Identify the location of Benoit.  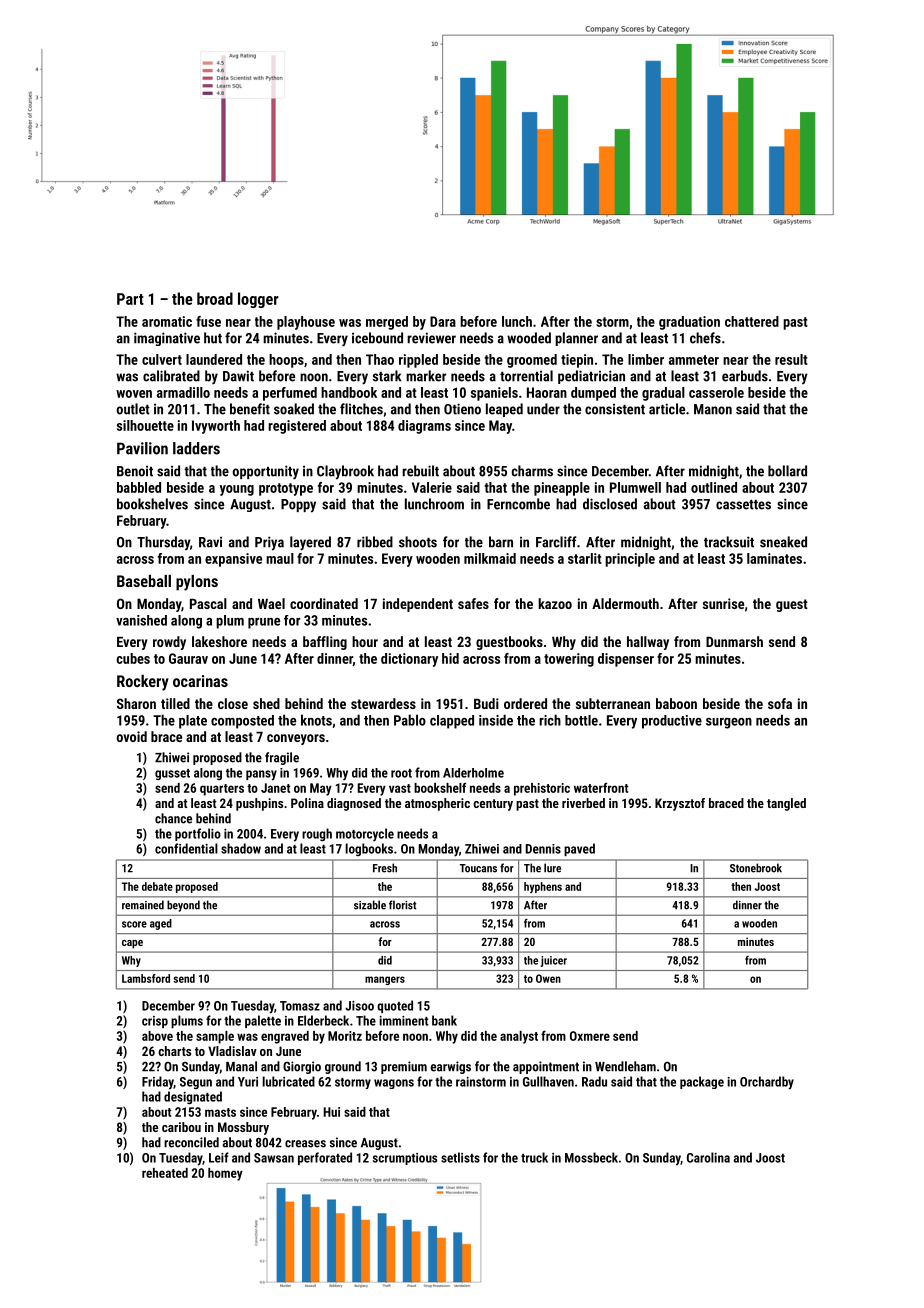
(135, 471).
